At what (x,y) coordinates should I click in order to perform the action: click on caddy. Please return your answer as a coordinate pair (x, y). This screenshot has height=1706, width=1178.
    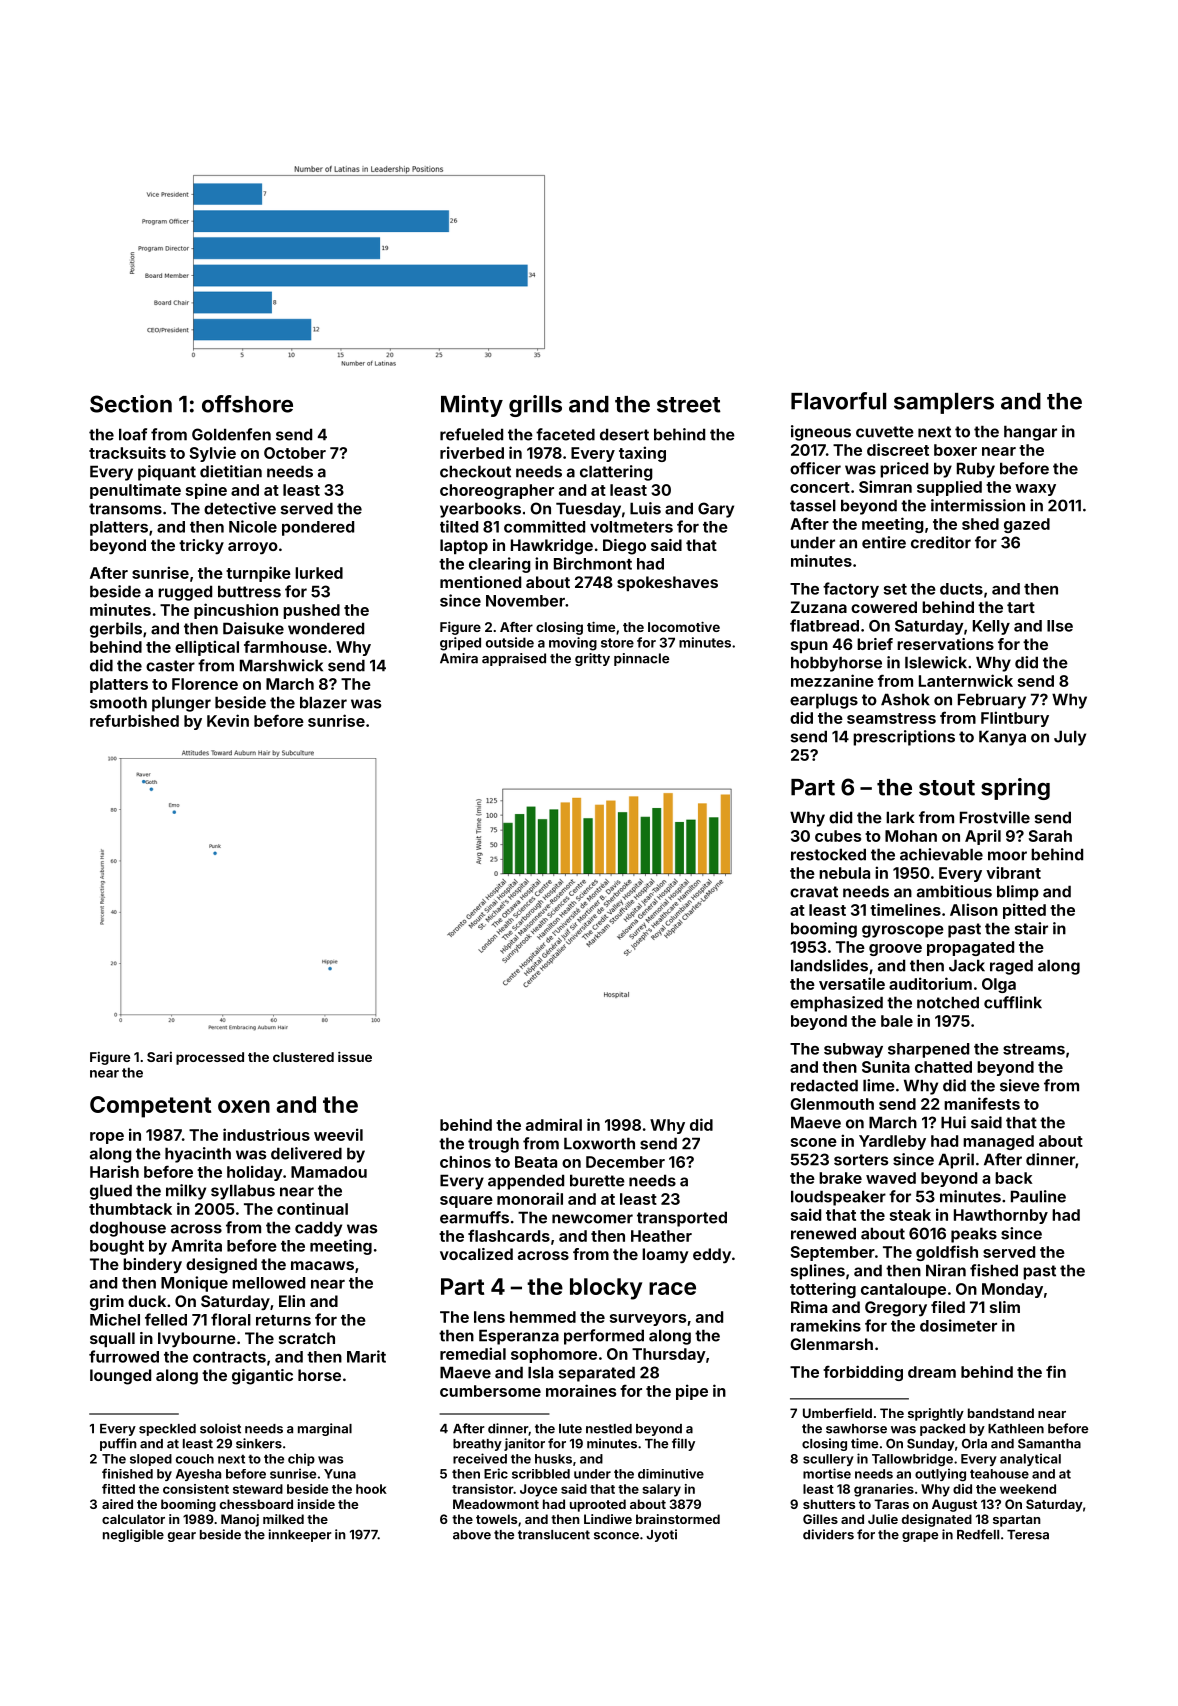
    Looking at the image, I should click on (318, 1229).
